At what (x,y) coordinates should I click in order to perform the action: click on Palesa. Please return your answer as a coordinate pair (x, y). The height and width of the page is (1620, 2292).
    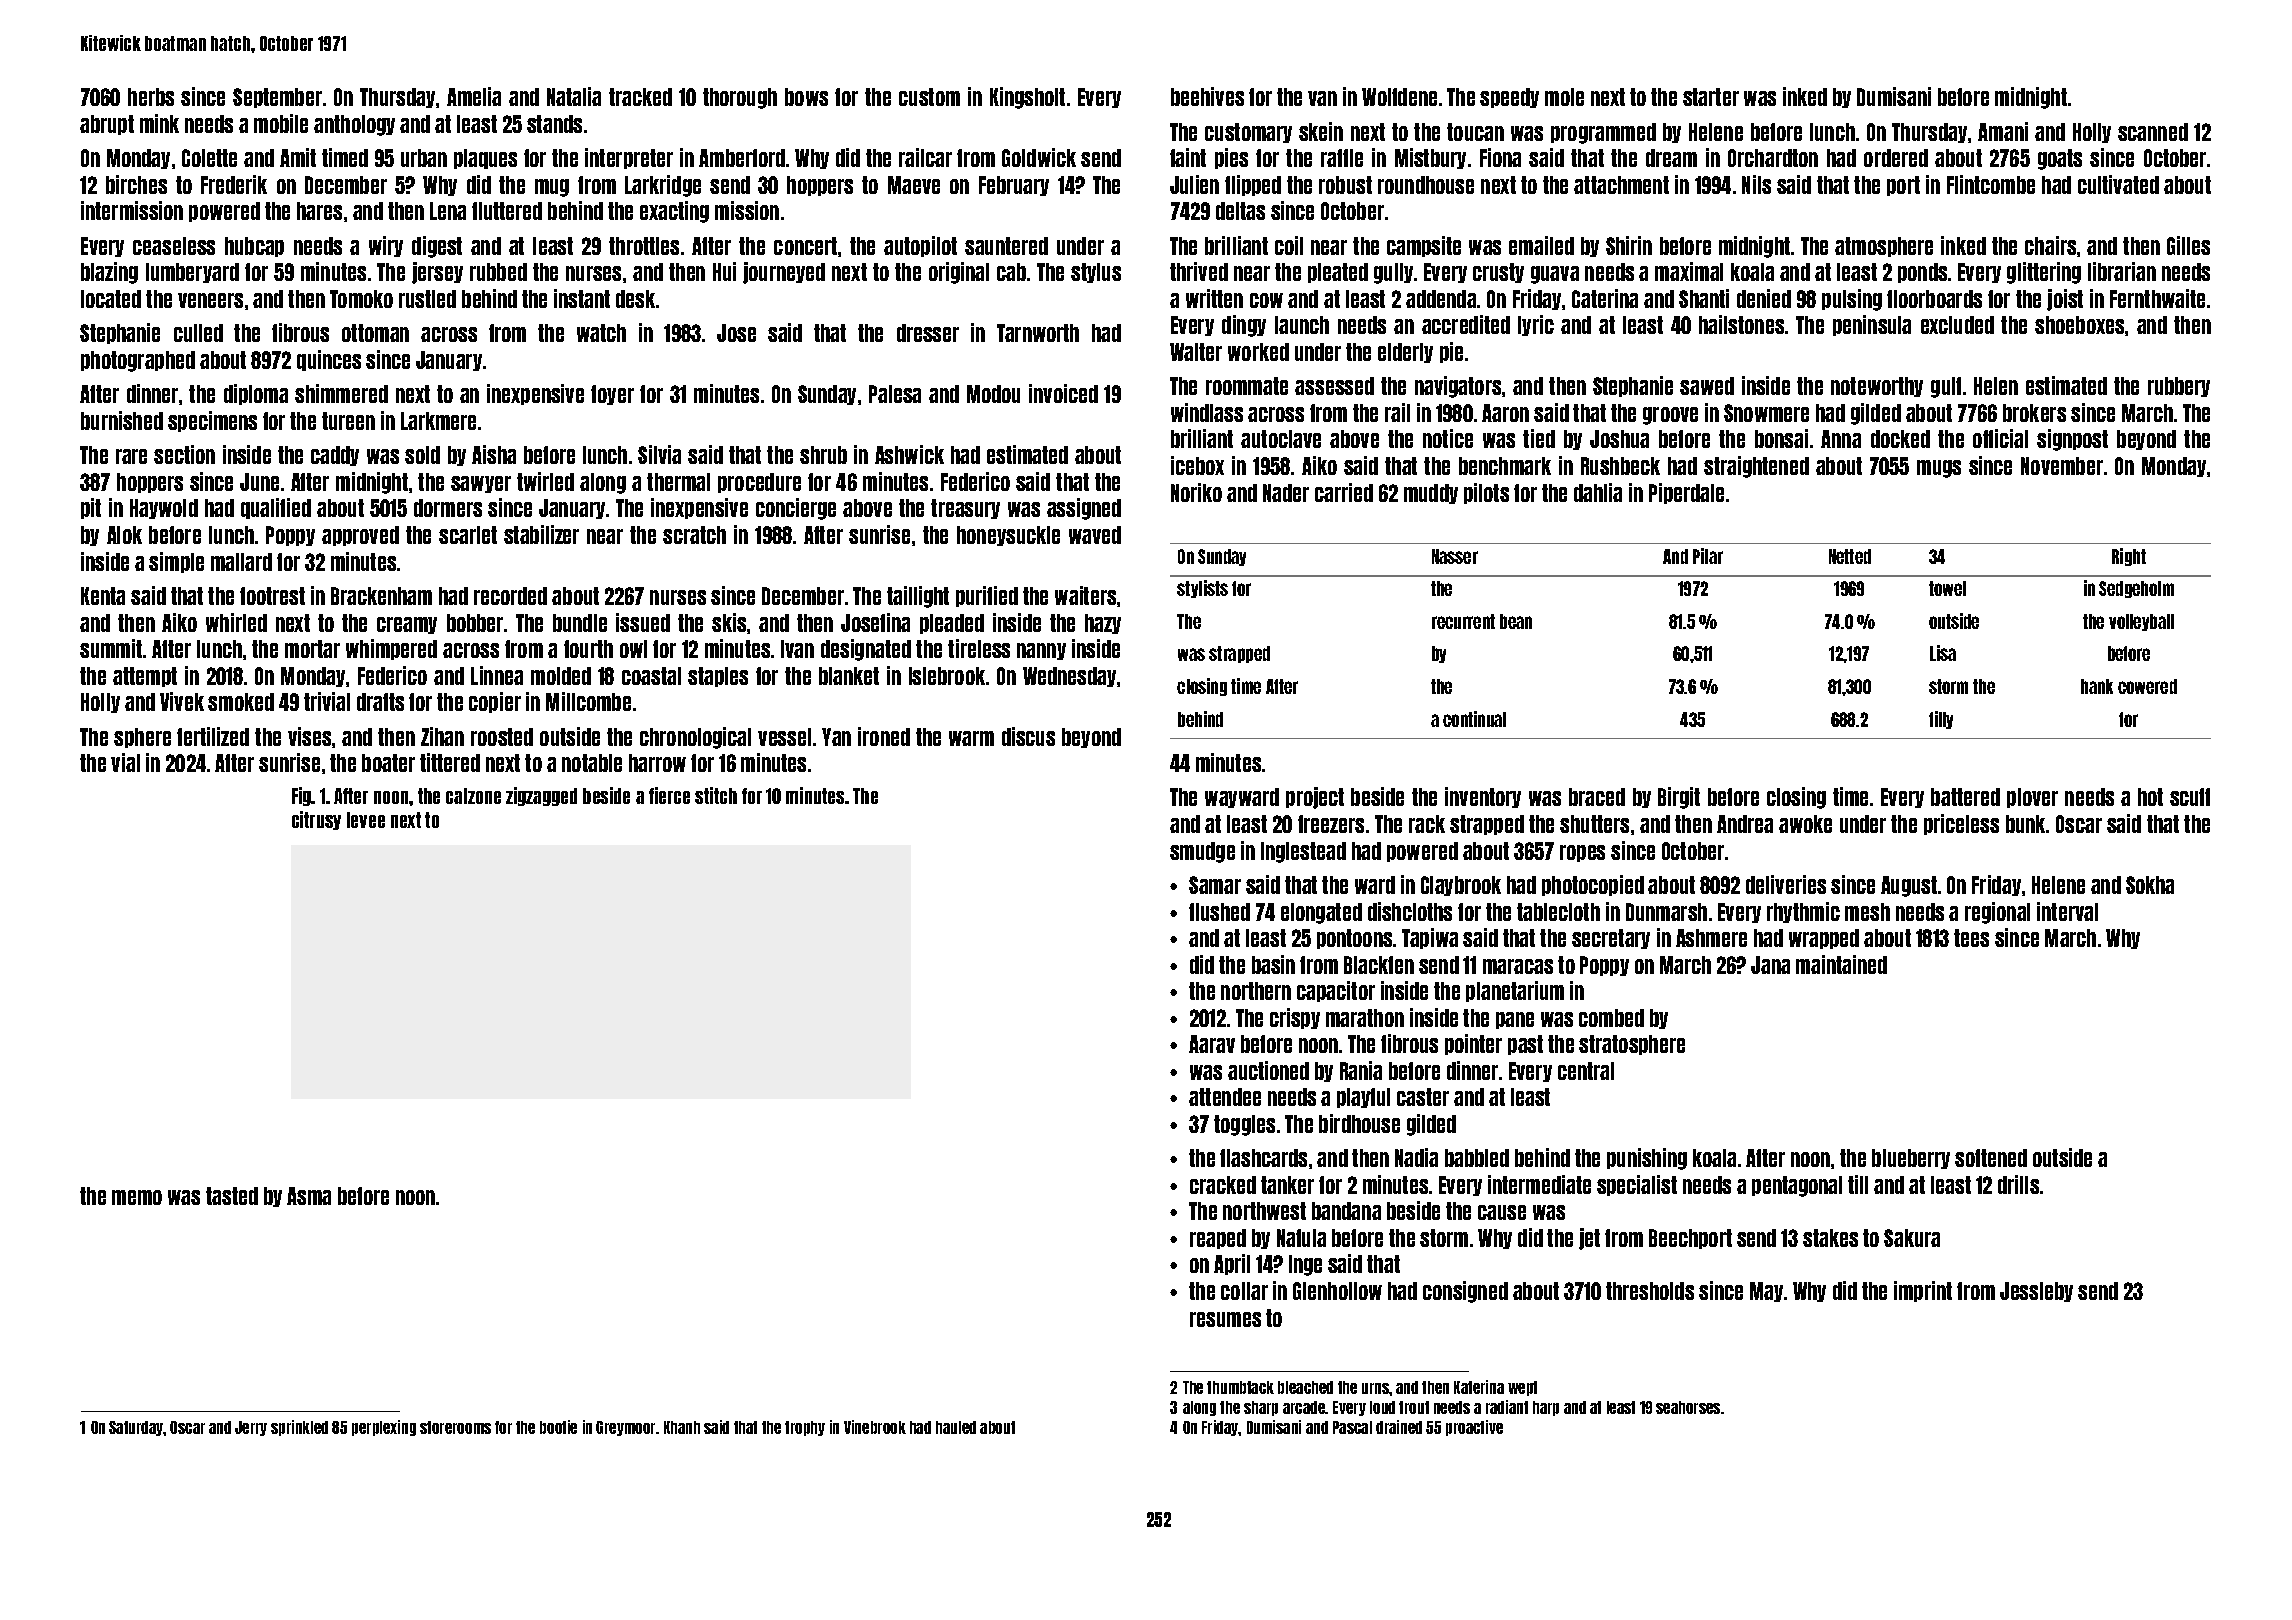
    Looking at the image, I should click on (895, 394).
